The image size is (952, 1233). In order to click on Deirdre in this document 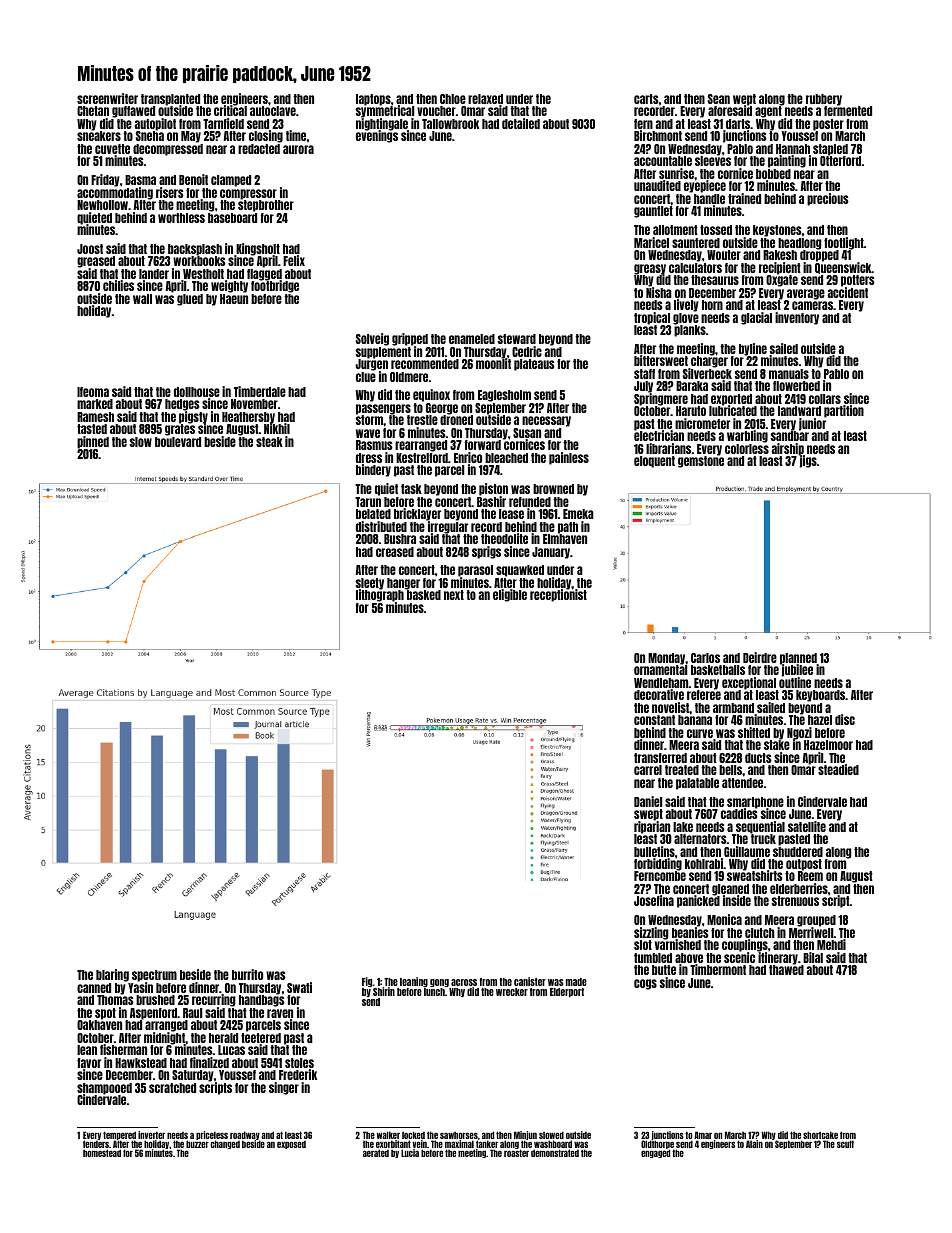, I will do `click(760, 657)`.
